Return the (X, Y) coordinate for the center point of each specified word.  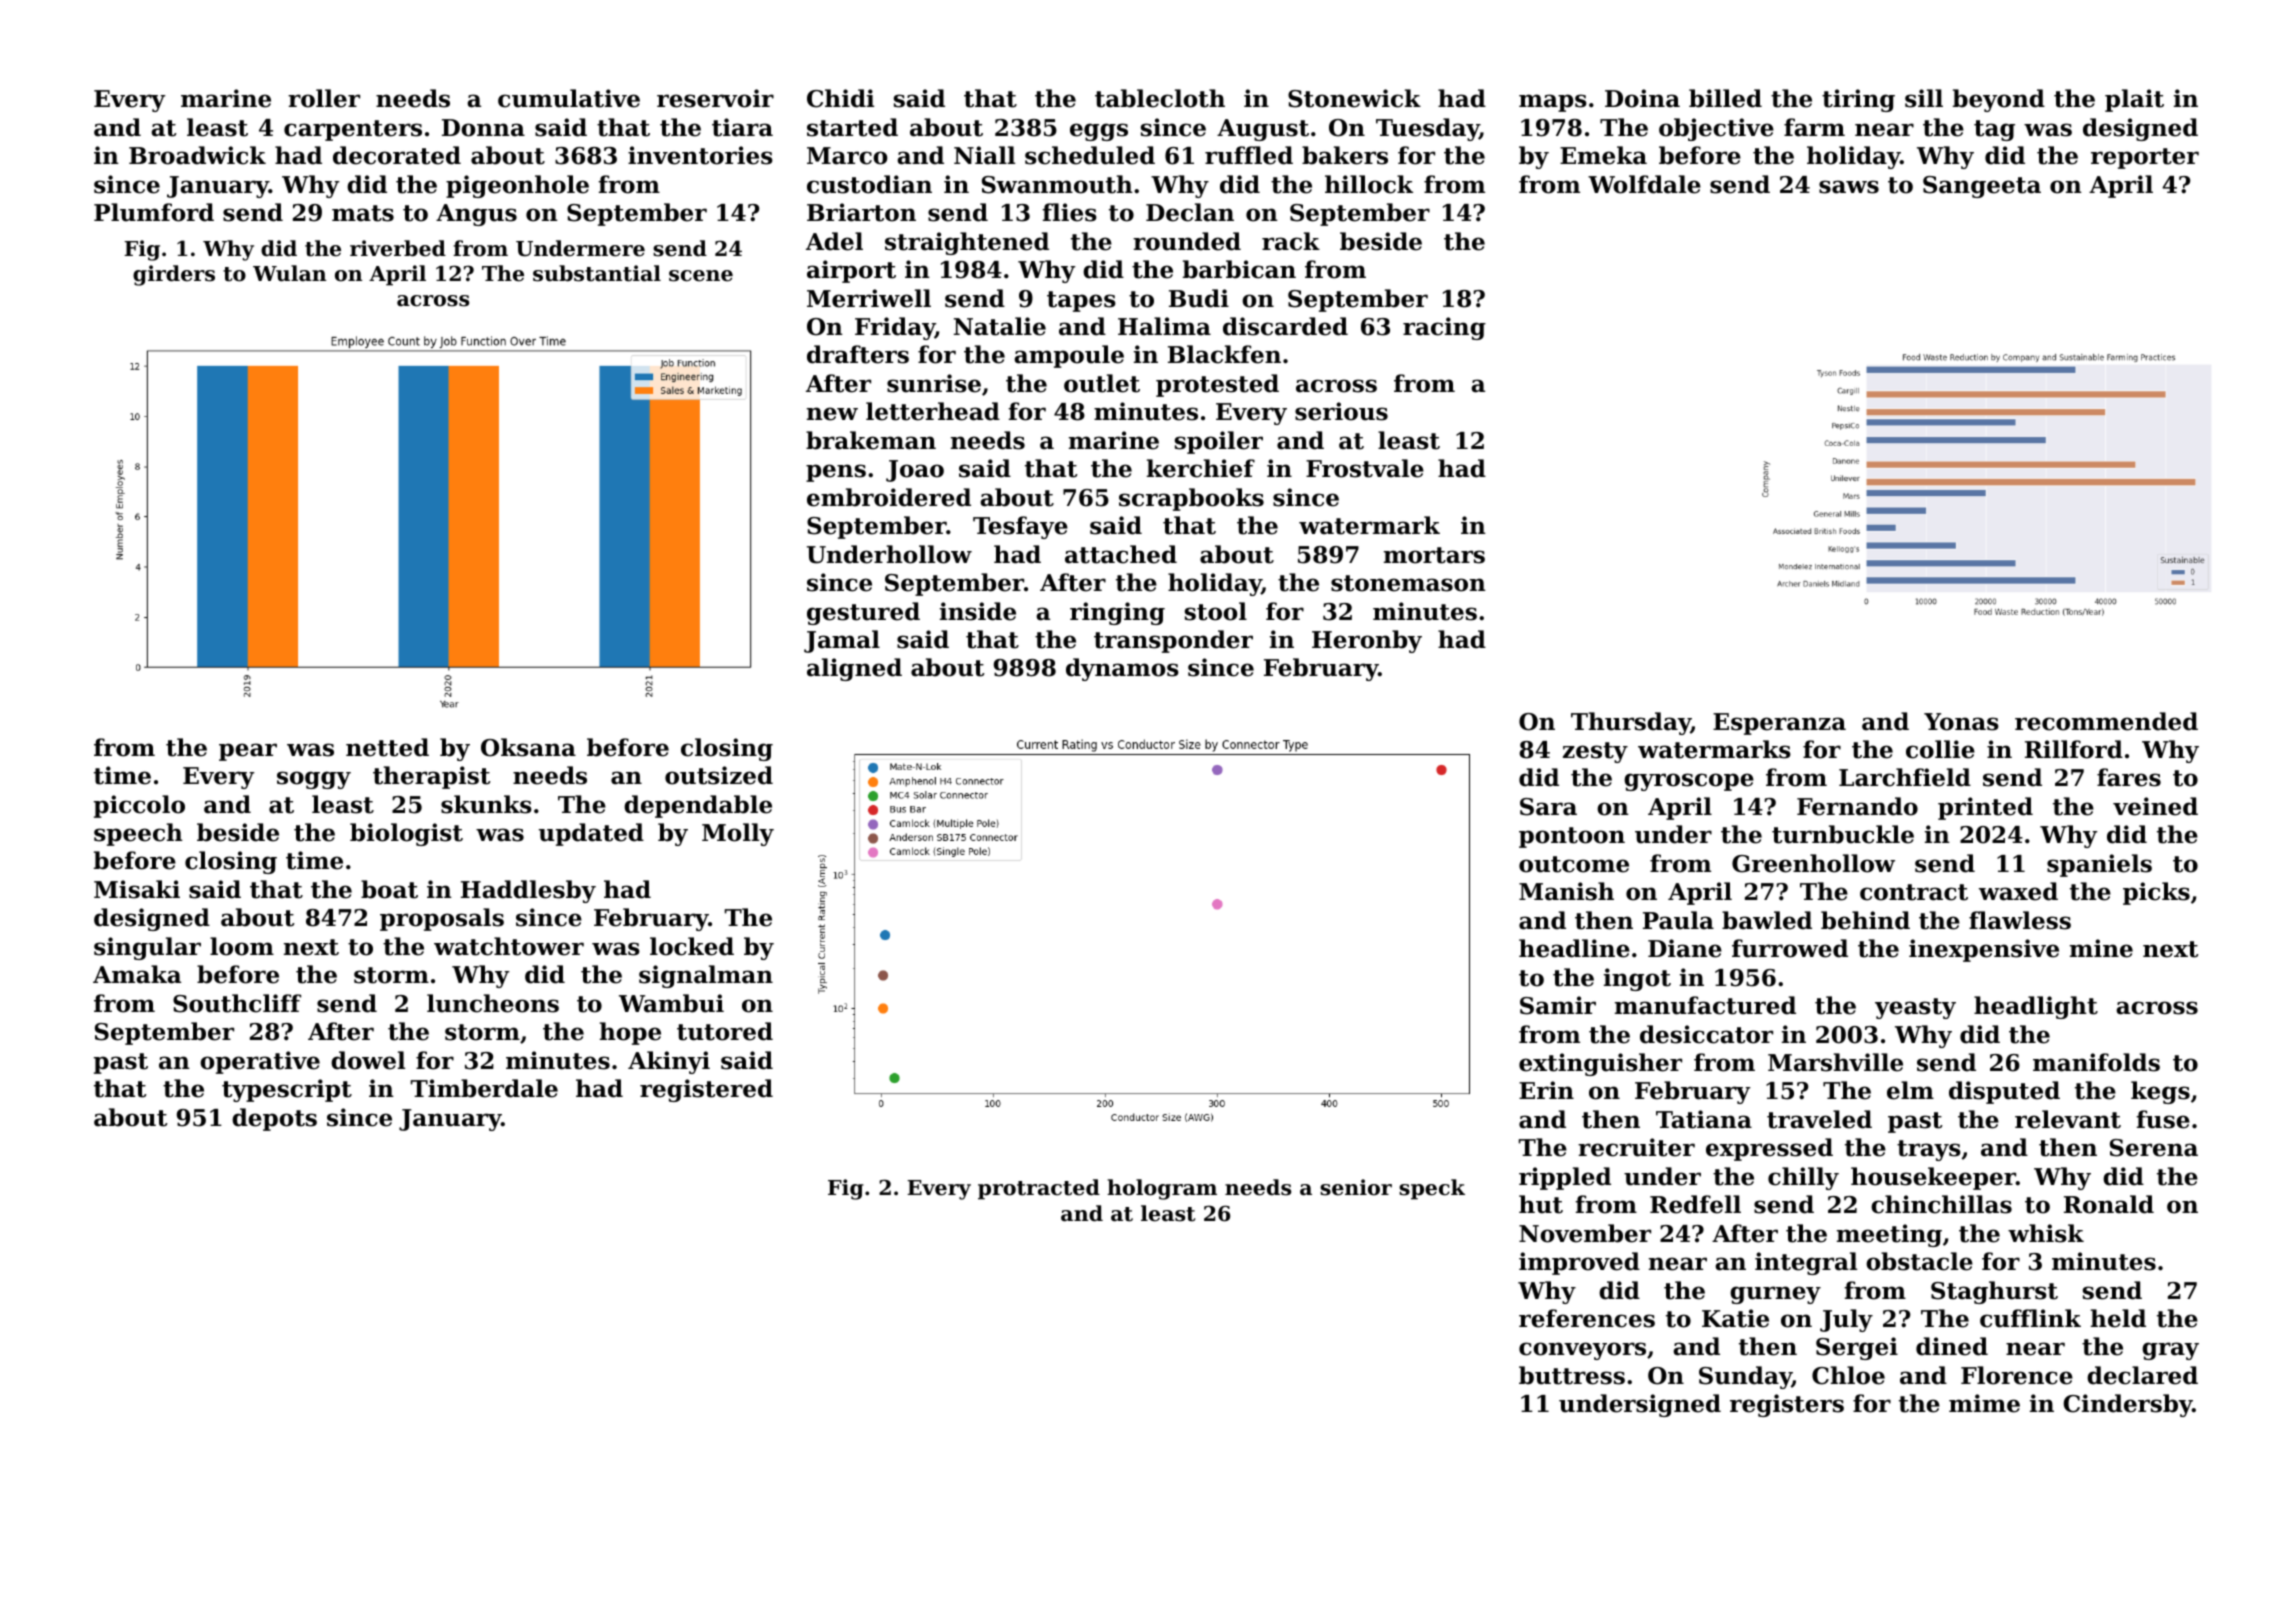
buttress (1572, 1375)
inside (978, 611)
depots (274, 1119)
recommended (2106, 721)
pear (248, 752)
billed (1725, 98)
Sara (1548, 807)
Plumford (154, 212)
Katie (1735, 1318)
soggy (314, 780)
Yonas (1961, 722)
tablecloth (1160, 98)
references (1587, 1318)
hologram (1162, 1189)
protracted (1039, 1189)
